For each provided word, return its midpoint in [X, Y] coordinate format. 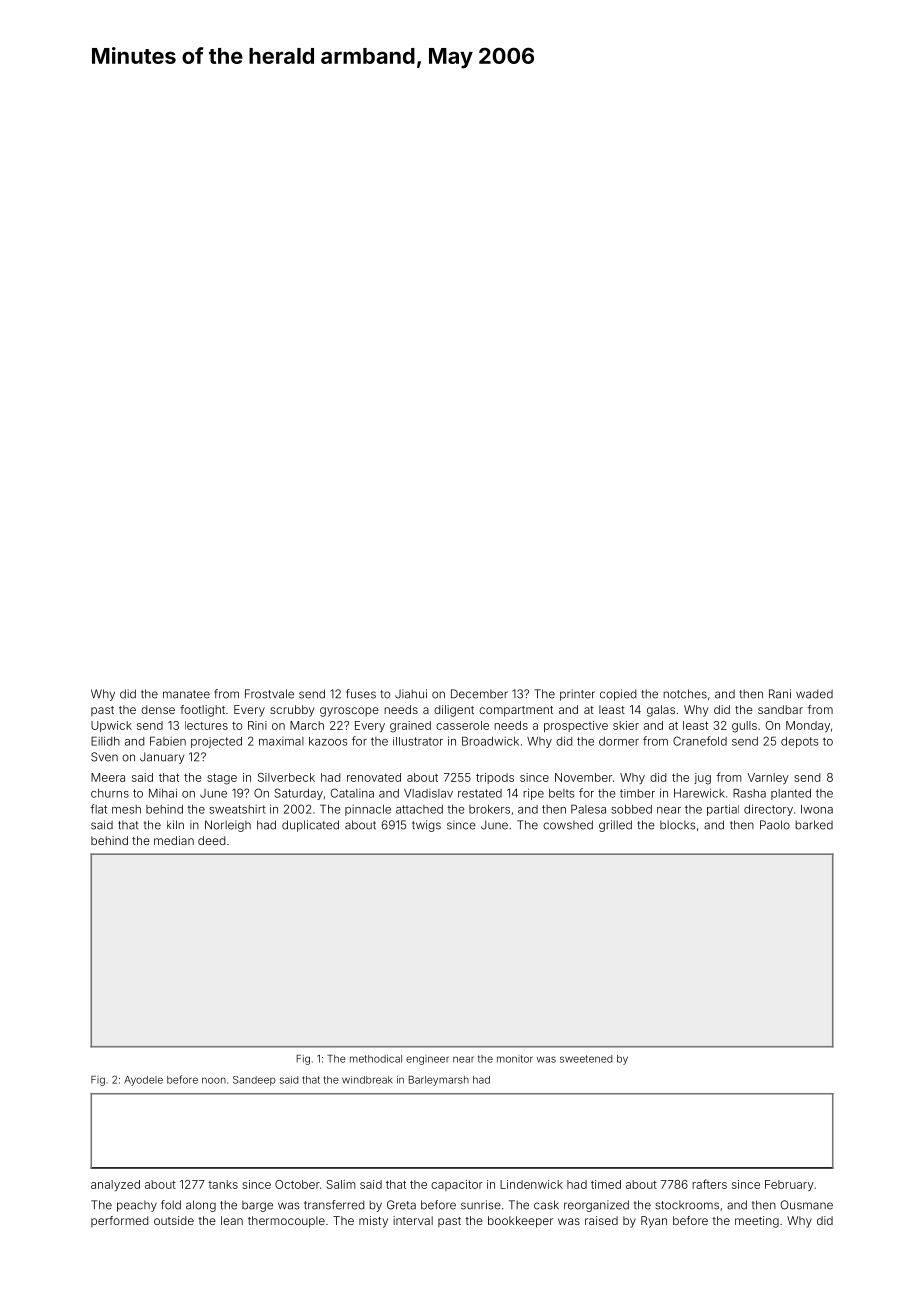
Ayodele [143, 1081]
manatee [186, 694]
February [789, 1185]
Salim [341, 1184]
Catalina [352, 793]
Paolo [775, 825]
